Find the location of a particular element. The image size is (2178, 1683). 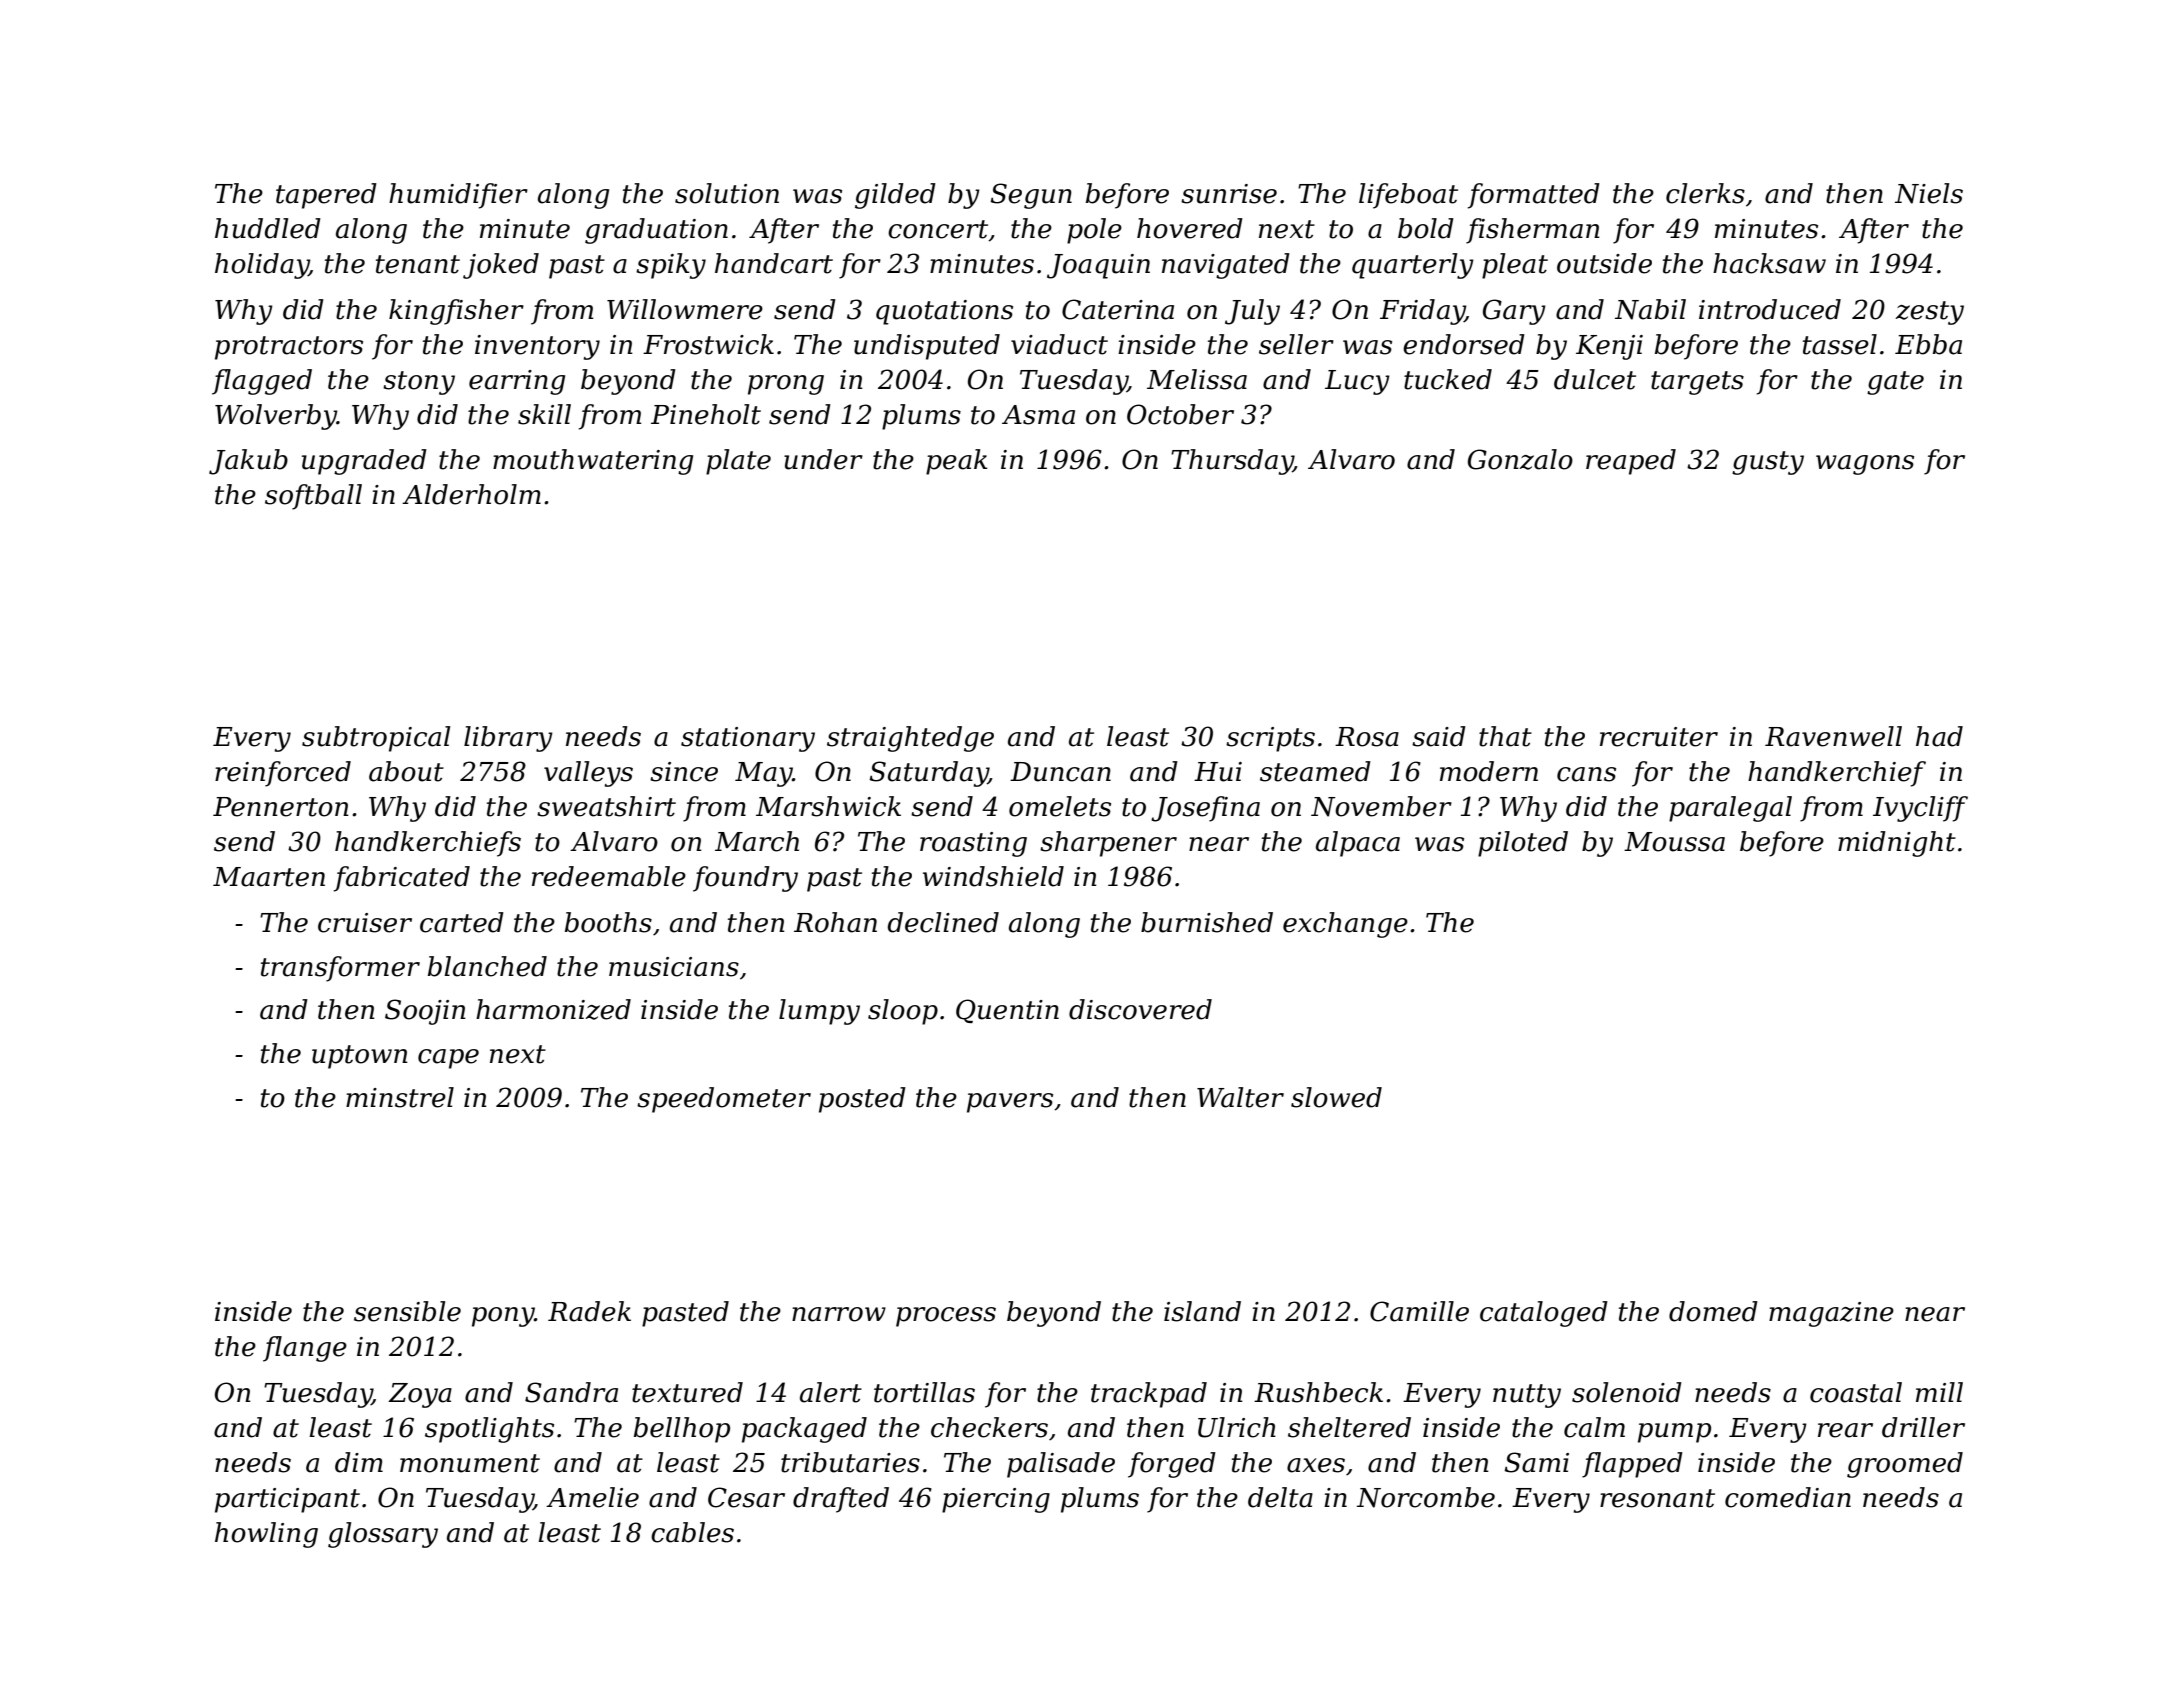

introduced is located at coordinates (1770, 309).
